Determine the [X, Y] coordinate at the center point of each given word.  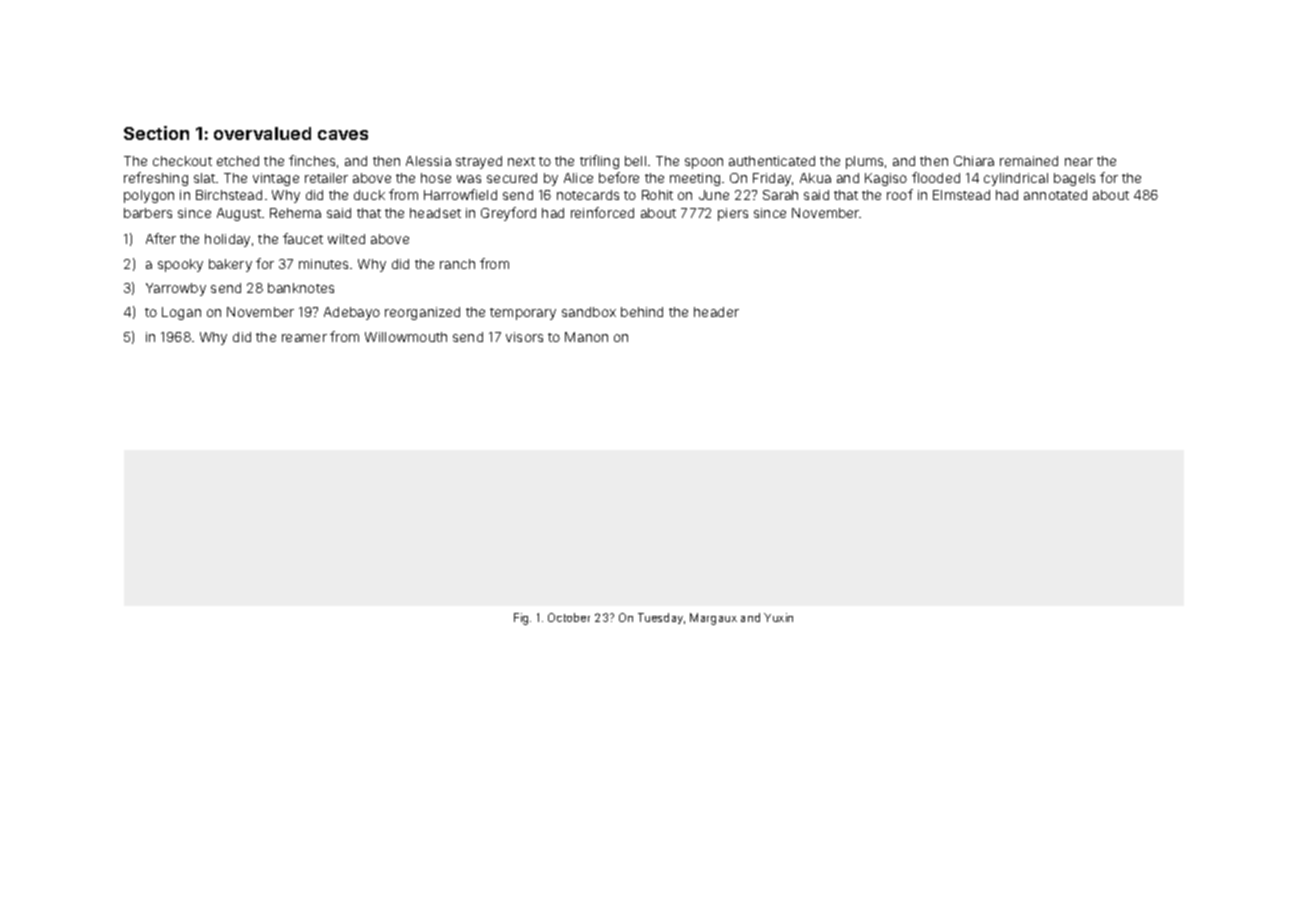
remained [1029, 161]
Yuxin [778, 617]
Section [156, 133]
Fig [521, 619]
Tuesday [660, 618]
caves [343, 135]
